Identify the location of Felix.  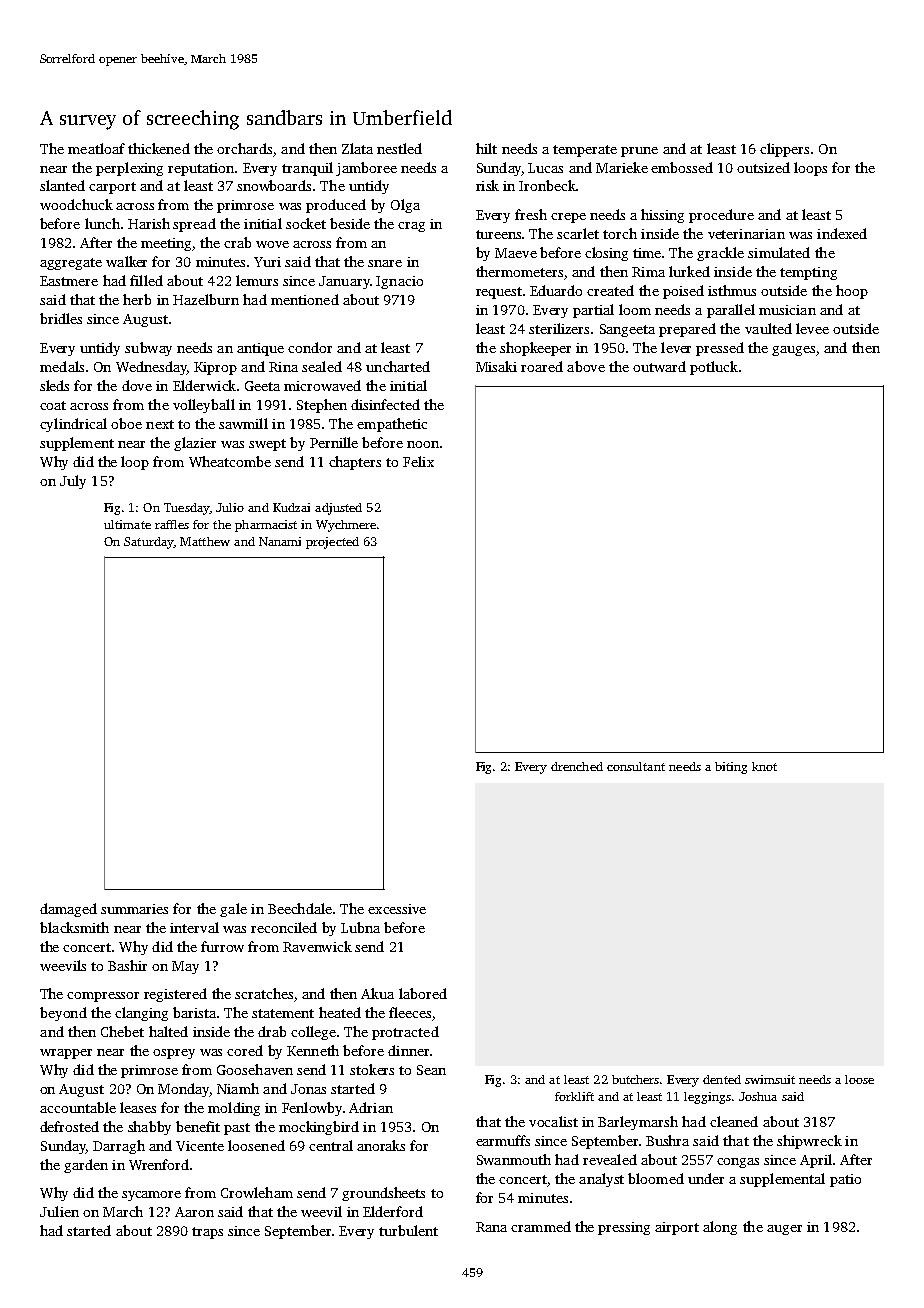
(418, 461).
